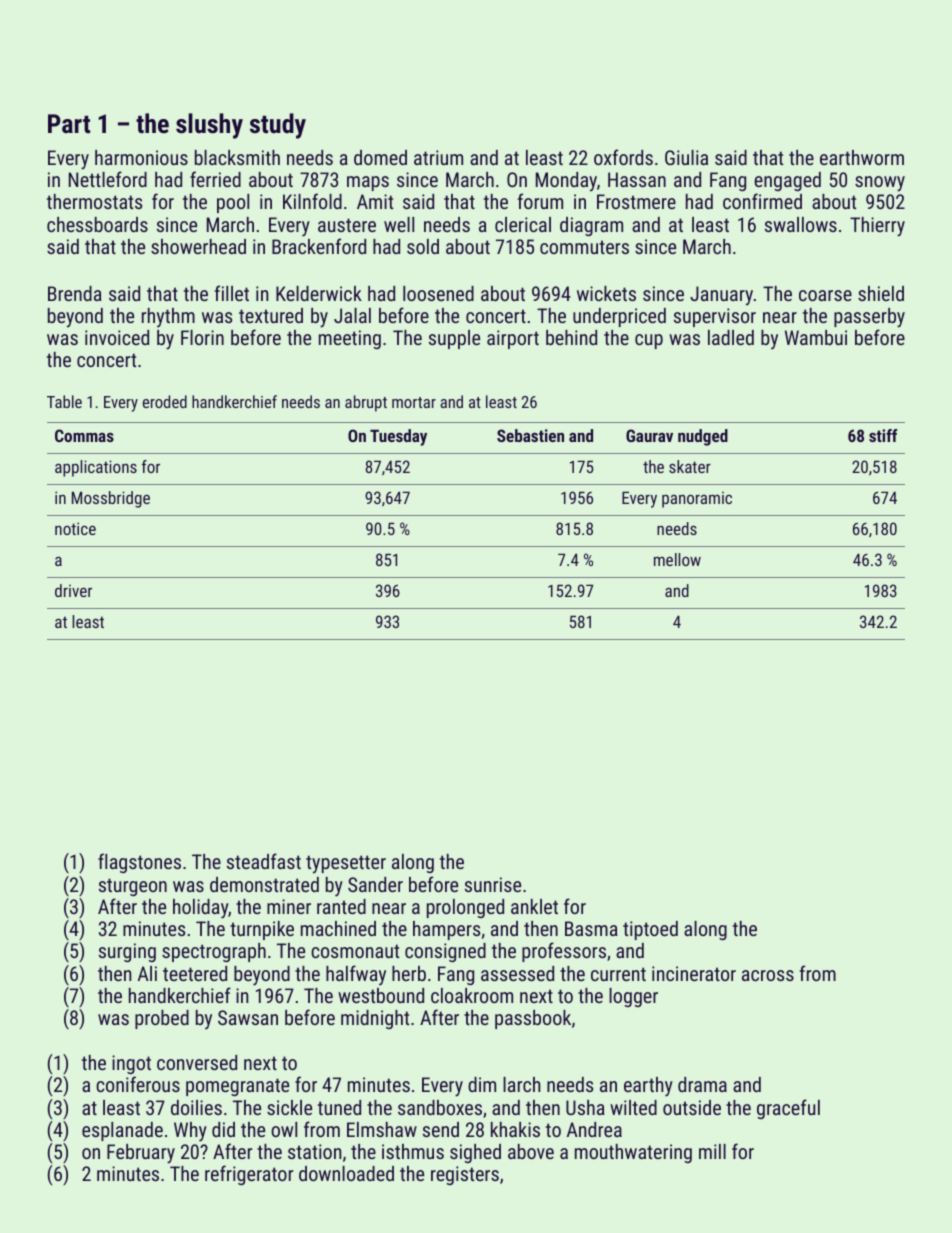 The image size is (952, 1233). What do you see at coordinates (862, 157) in the screenshot?
I see `earthworm` at bounding box center [862, 157].
